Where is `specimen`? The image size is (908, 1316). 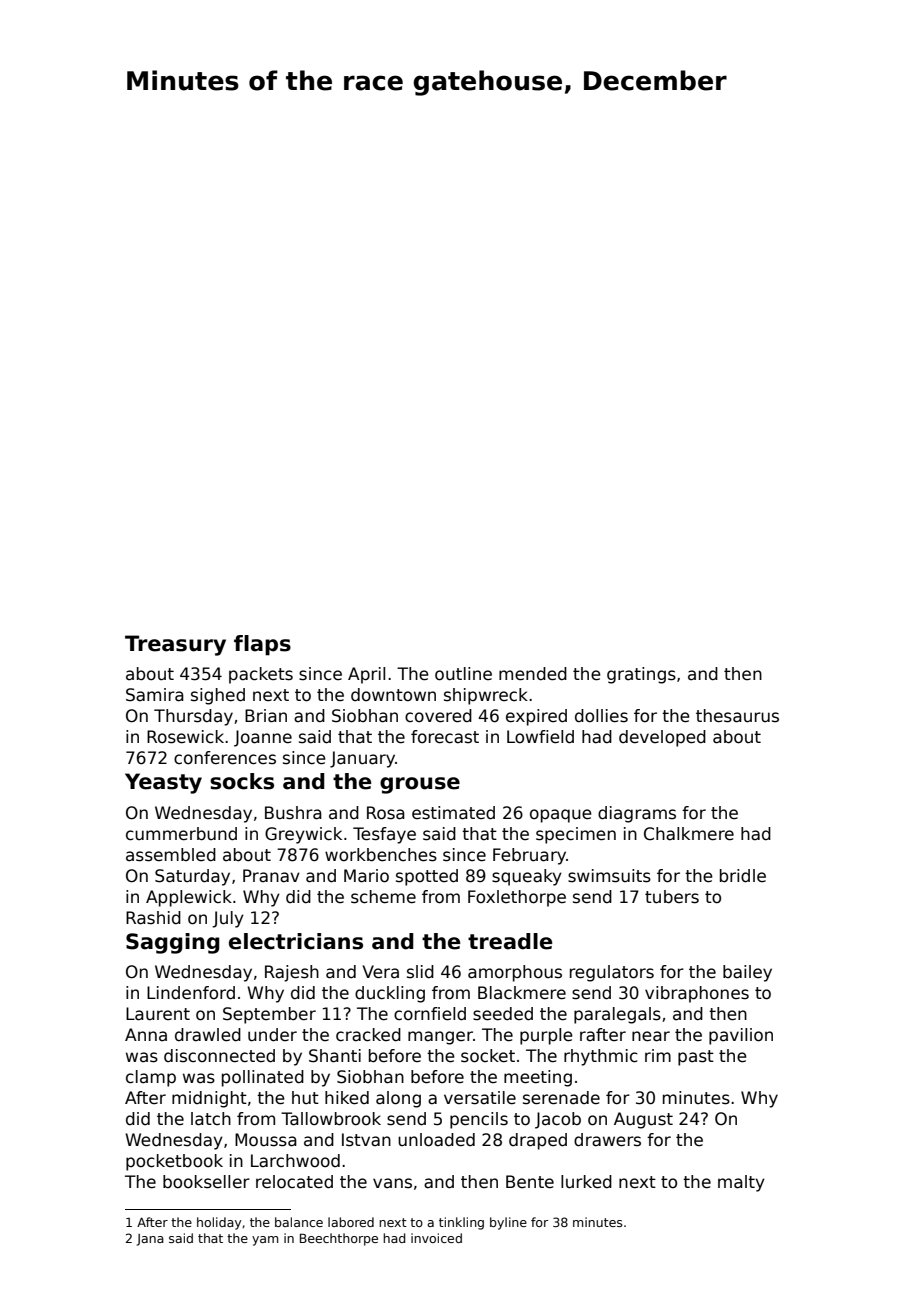 specimen is located at coordinates (576, 835).
